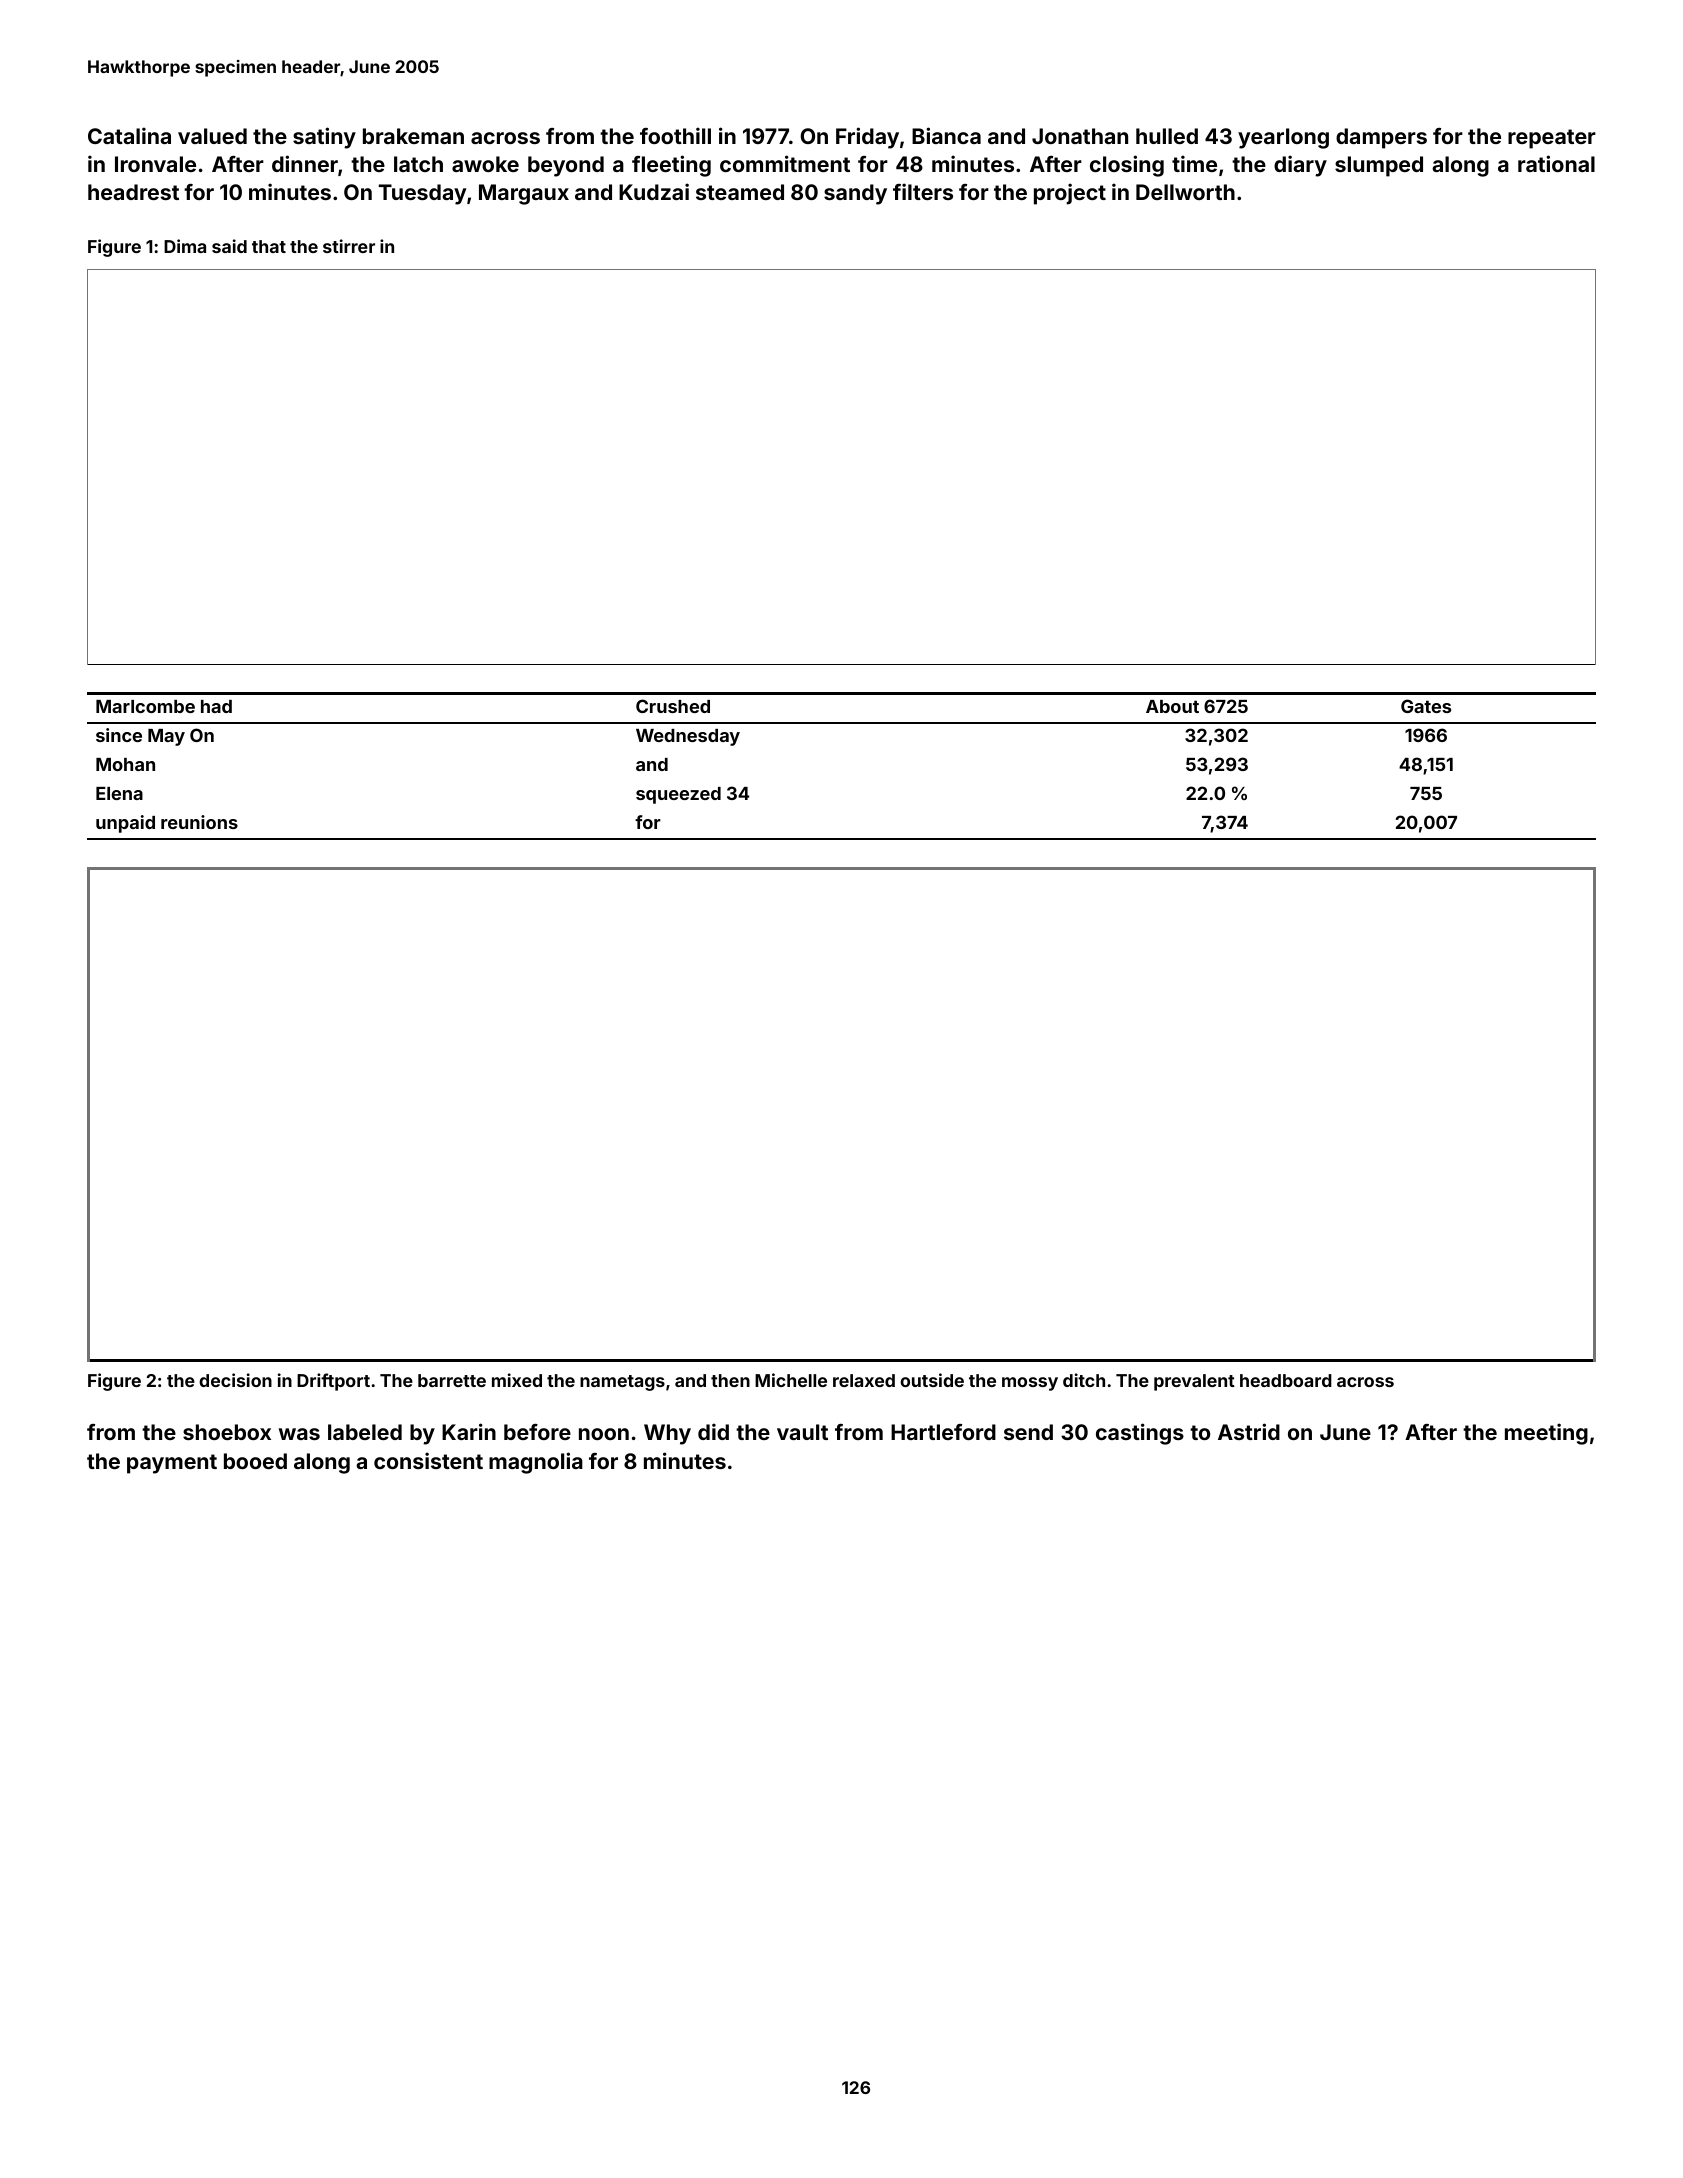  What do you see at coordinates (678, 795) in the screenshot?
I see `squeezed` at bounding box center [678, 795].
